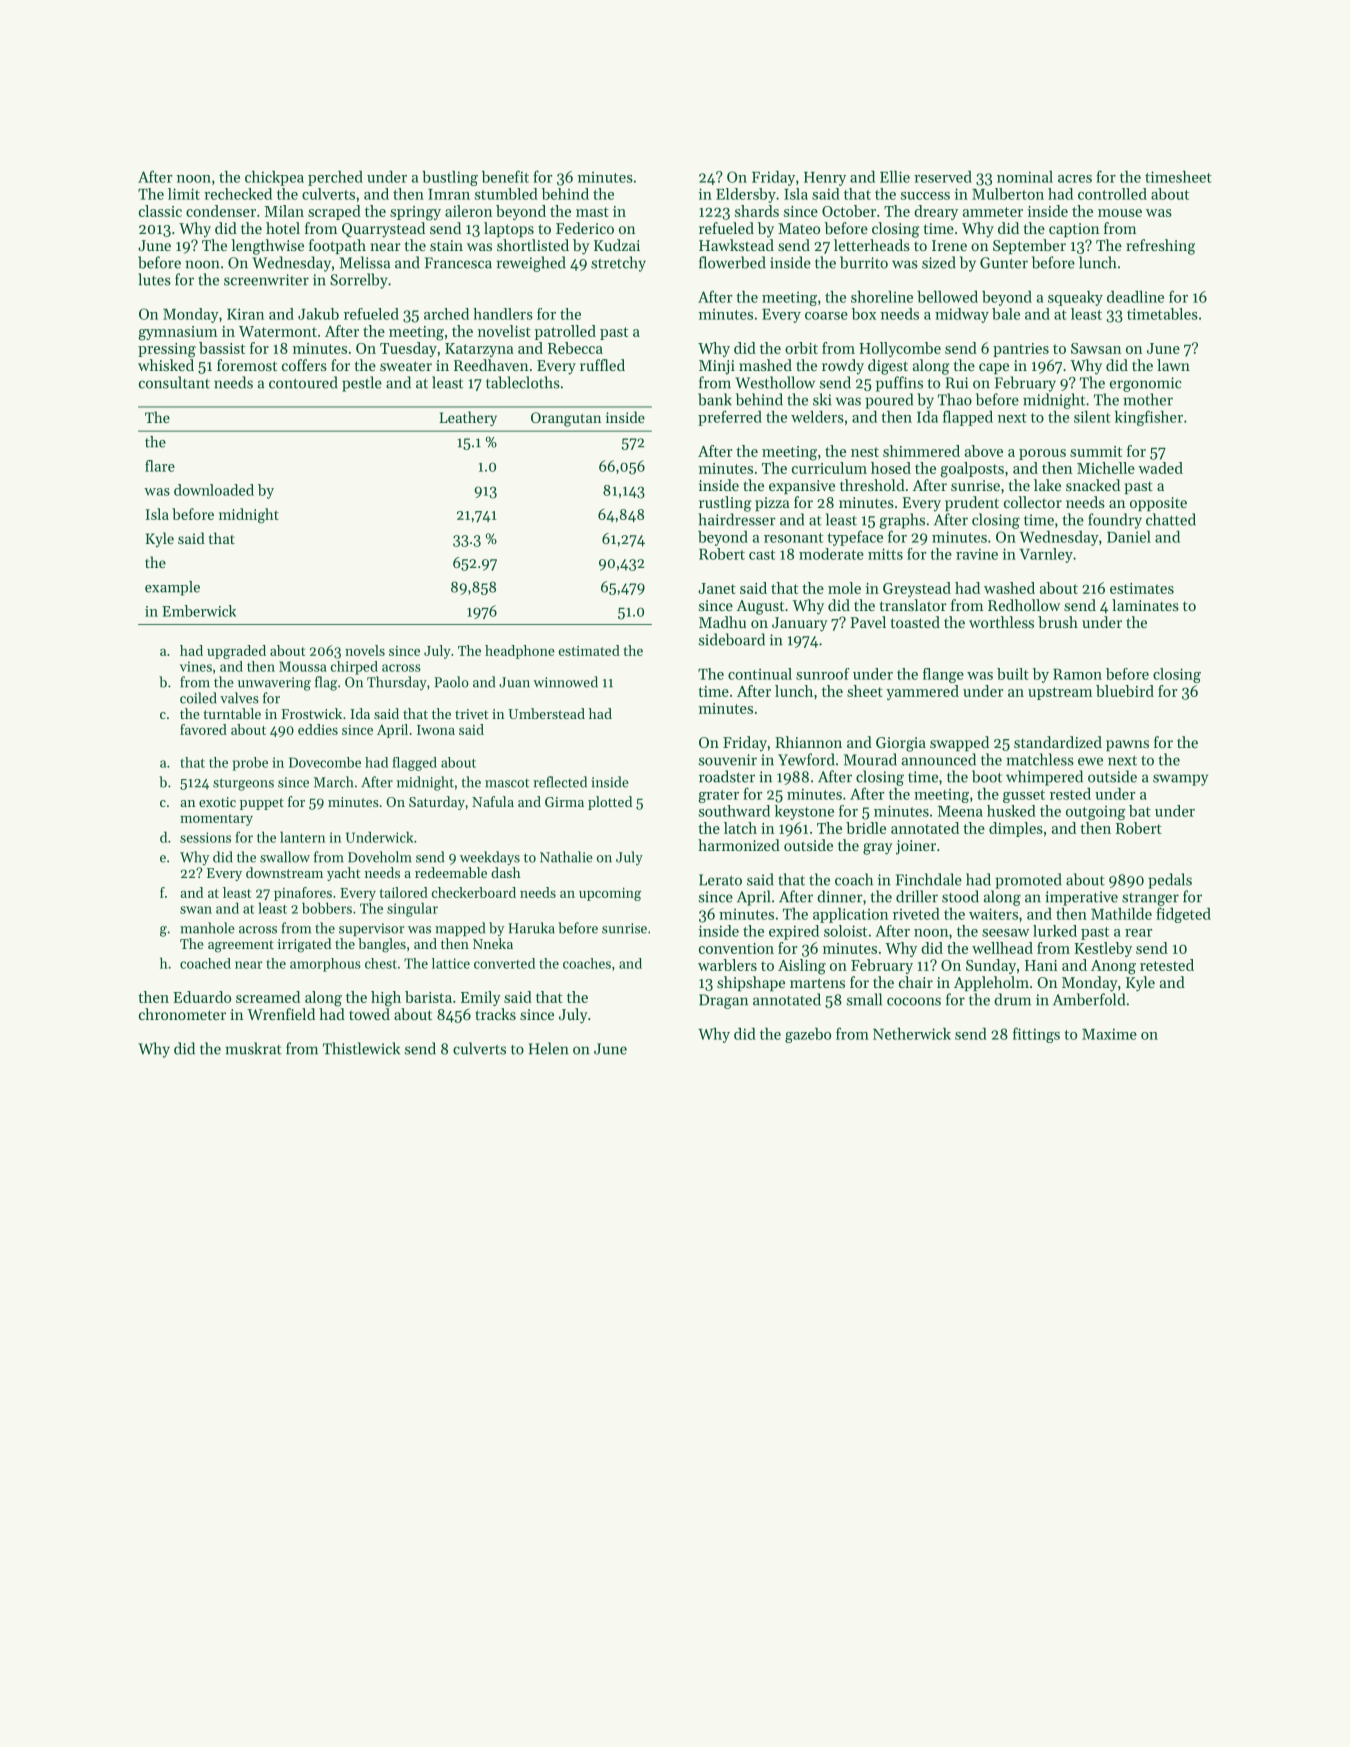 The width and height of the document is (1350, 1747). What do you see at coordinates (207, 928) in the document?
I see `manhole` at bounding box center [207, 928].
